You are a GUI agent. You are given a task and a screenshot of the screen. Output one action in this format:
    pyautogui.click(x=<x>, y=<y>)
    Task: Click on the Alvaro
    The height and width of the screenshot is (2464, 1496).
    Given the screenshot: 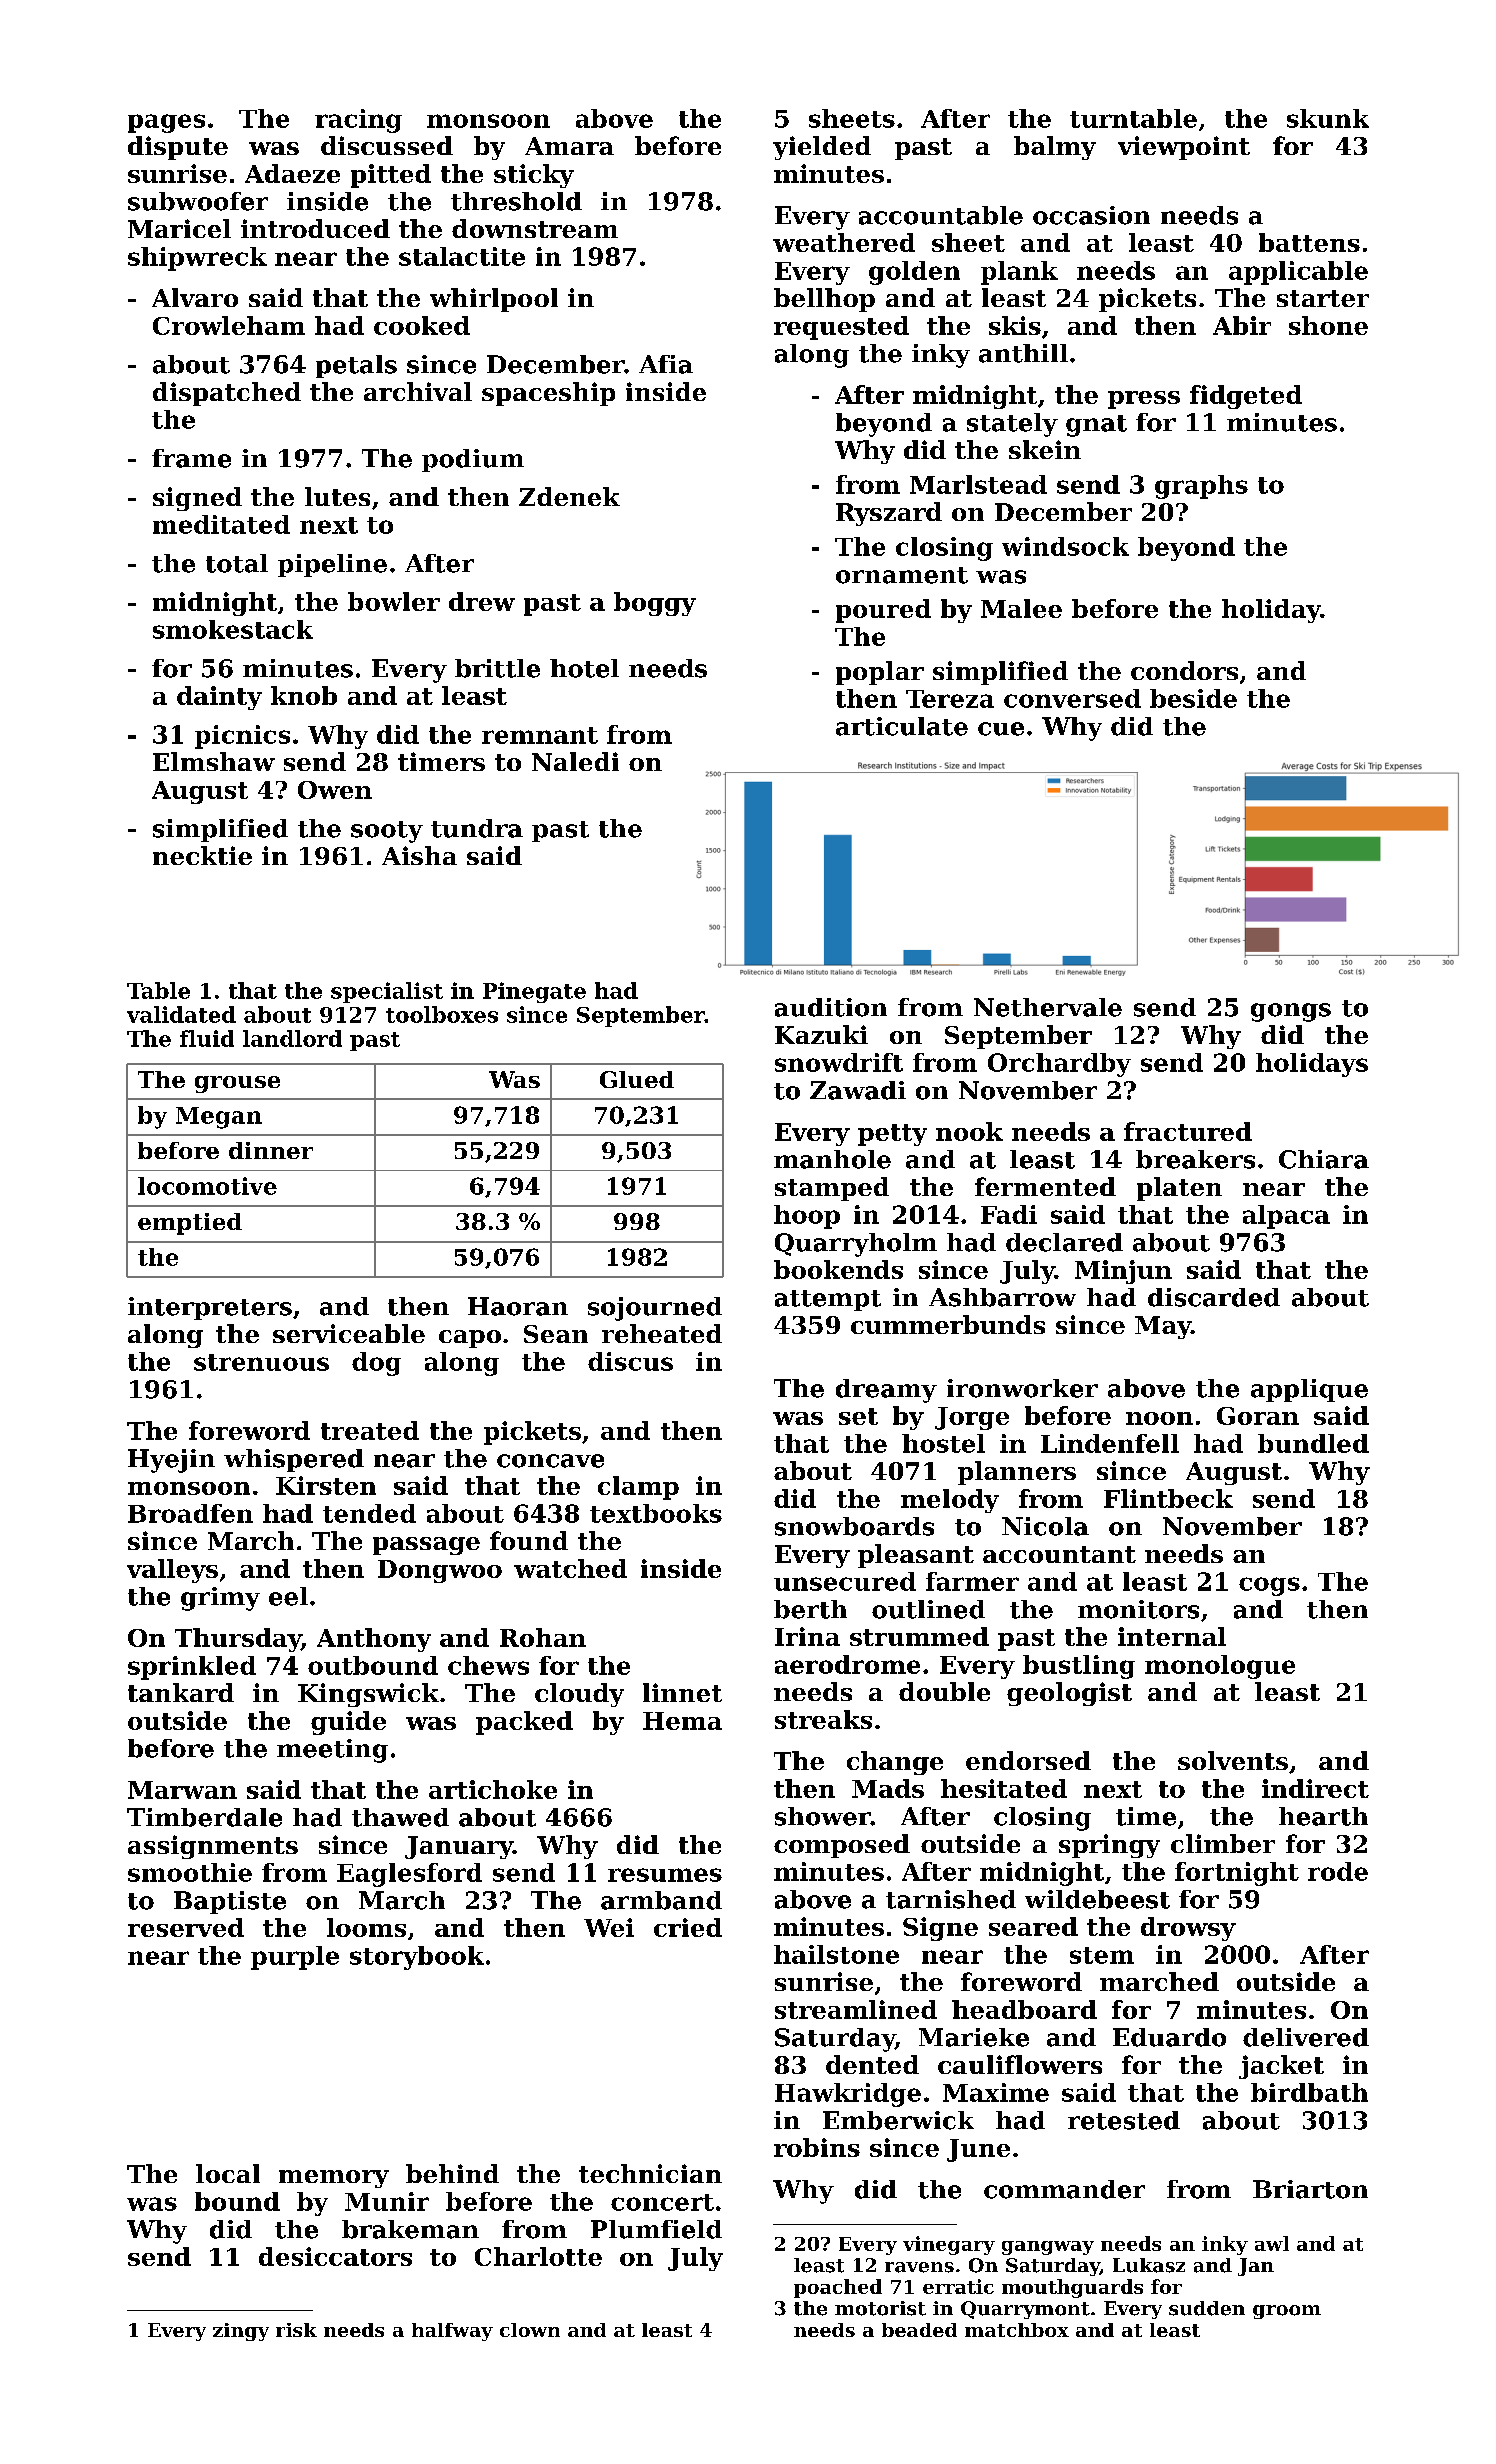 What is the action you would take?
    pyautogui.click(x=195, y=297)
